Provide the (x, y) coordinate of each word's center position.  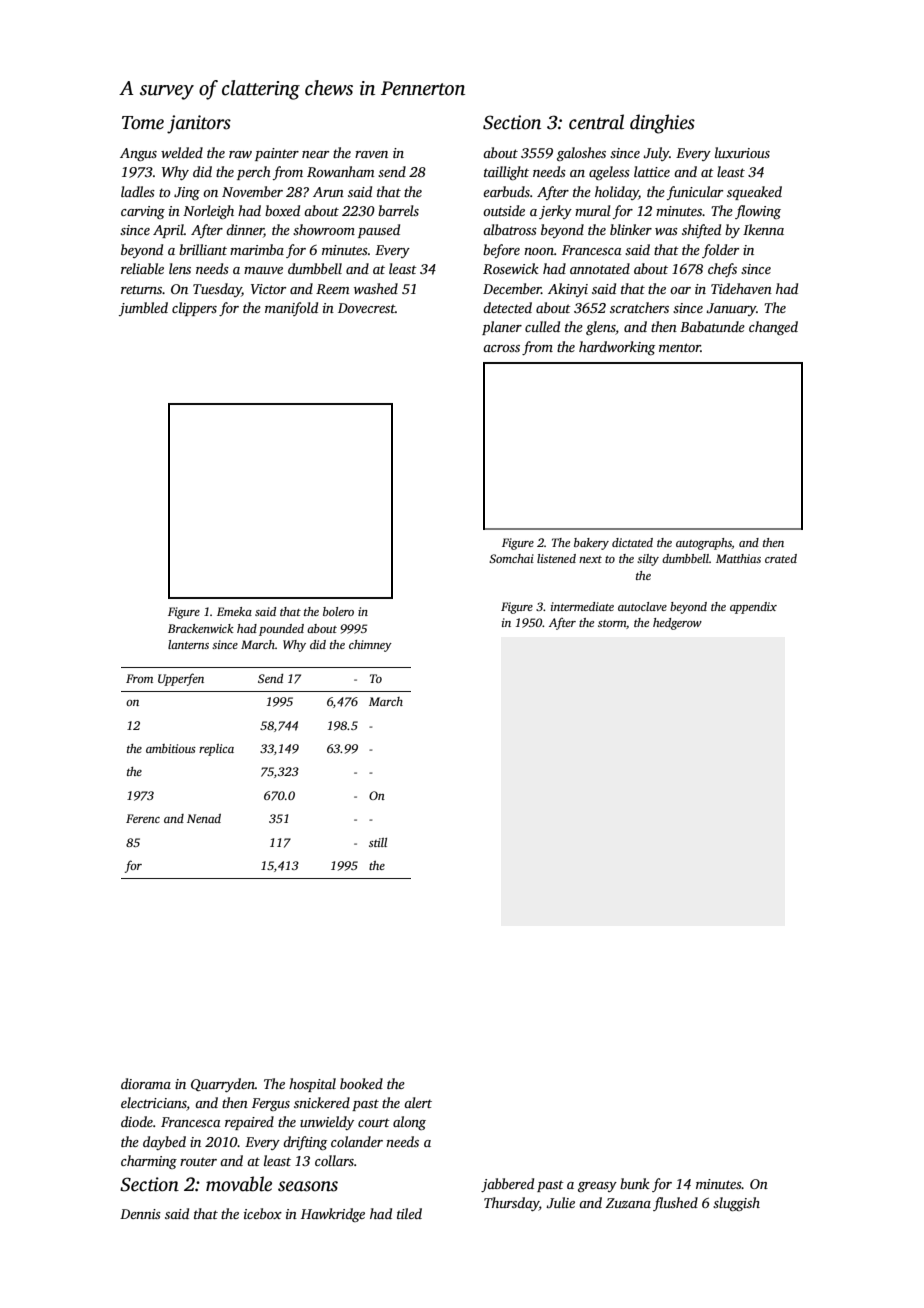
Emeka (234, 611)
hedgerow (677, 624)
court (374, 1122)
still (378, 842)
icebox (263, 1213)
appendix (753, 608)
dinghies (662, 124)
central (596, 122)
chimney (370, 646)
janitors (199, 124)
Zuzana (628, 1203)
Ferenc (143, 818)
